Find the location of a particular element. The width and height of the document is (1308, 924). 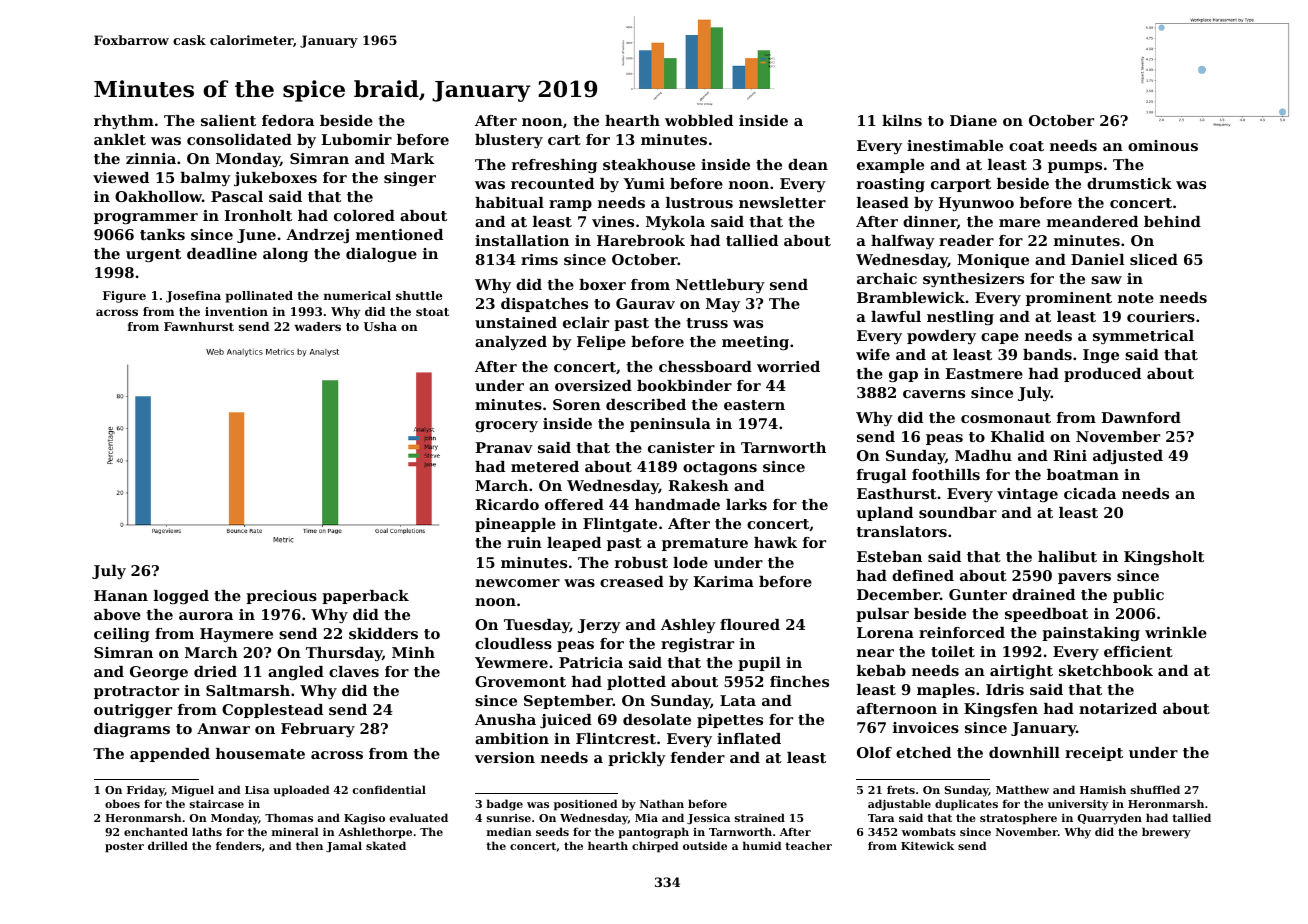

Dawnford is located at coordinates (1141, 417).
